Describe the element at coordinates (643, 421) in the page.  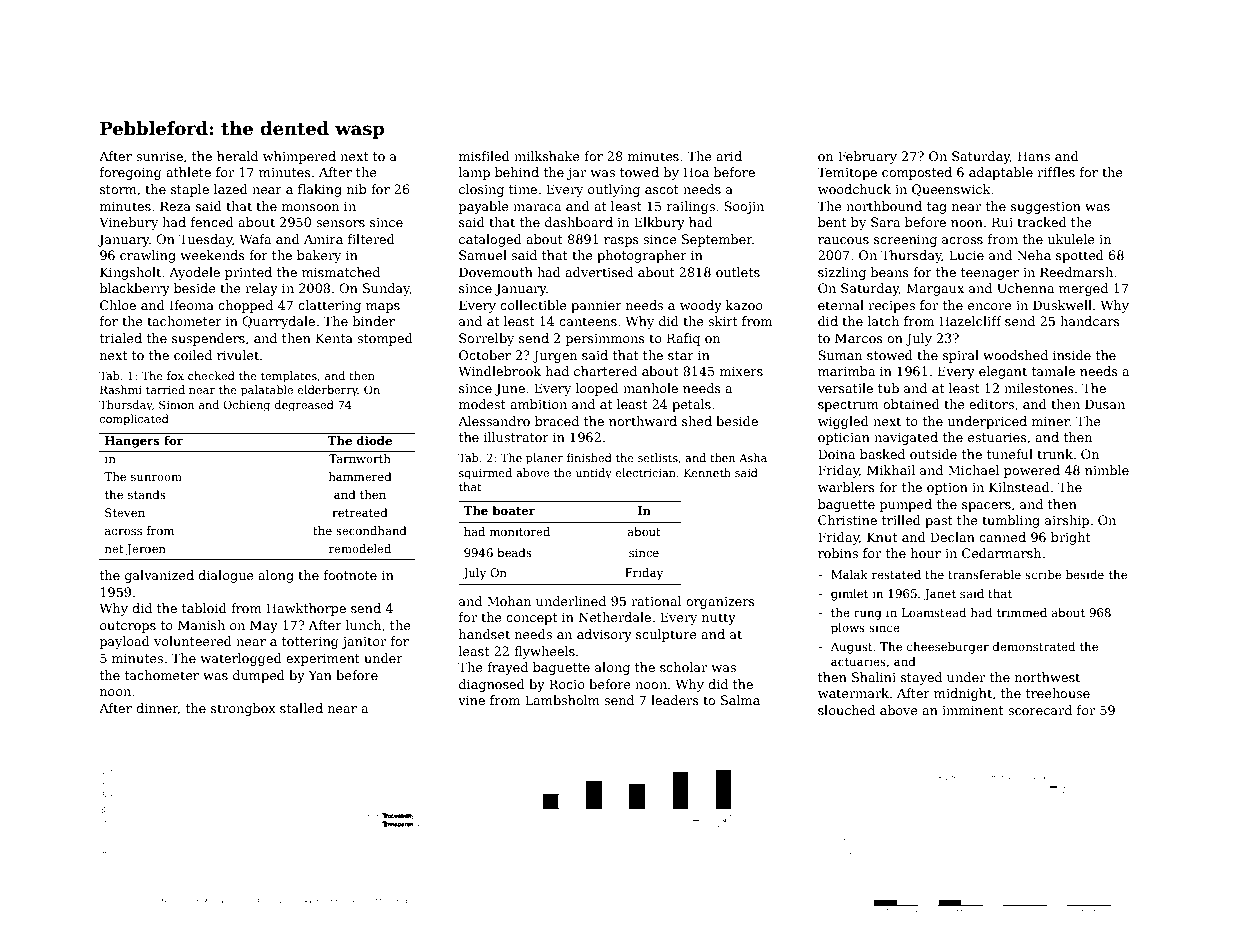
I see `northward` at that location.
